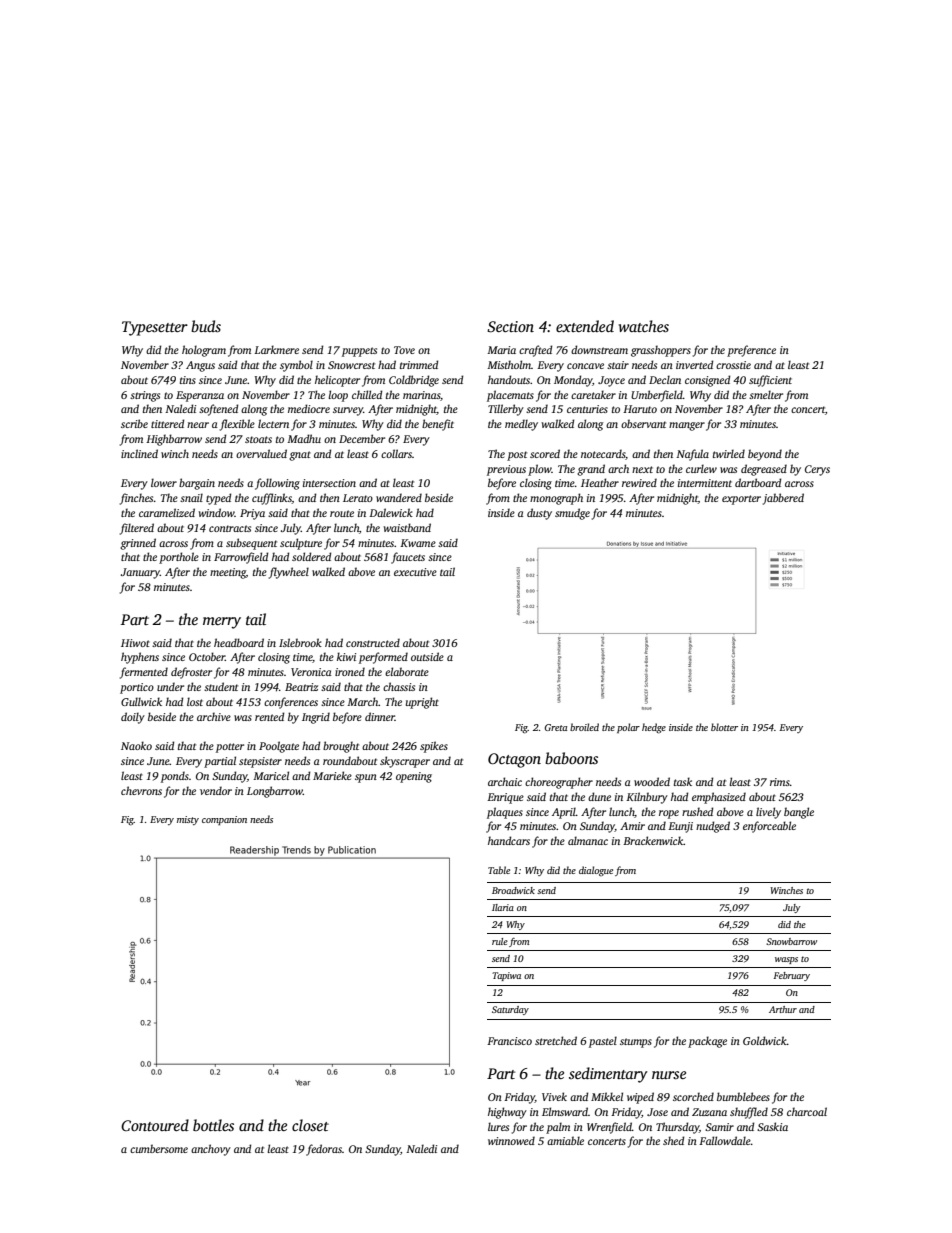  What do you see at coordinates (501, 350) in the image?
I see `Maria` at bounding box center [501, 350].
